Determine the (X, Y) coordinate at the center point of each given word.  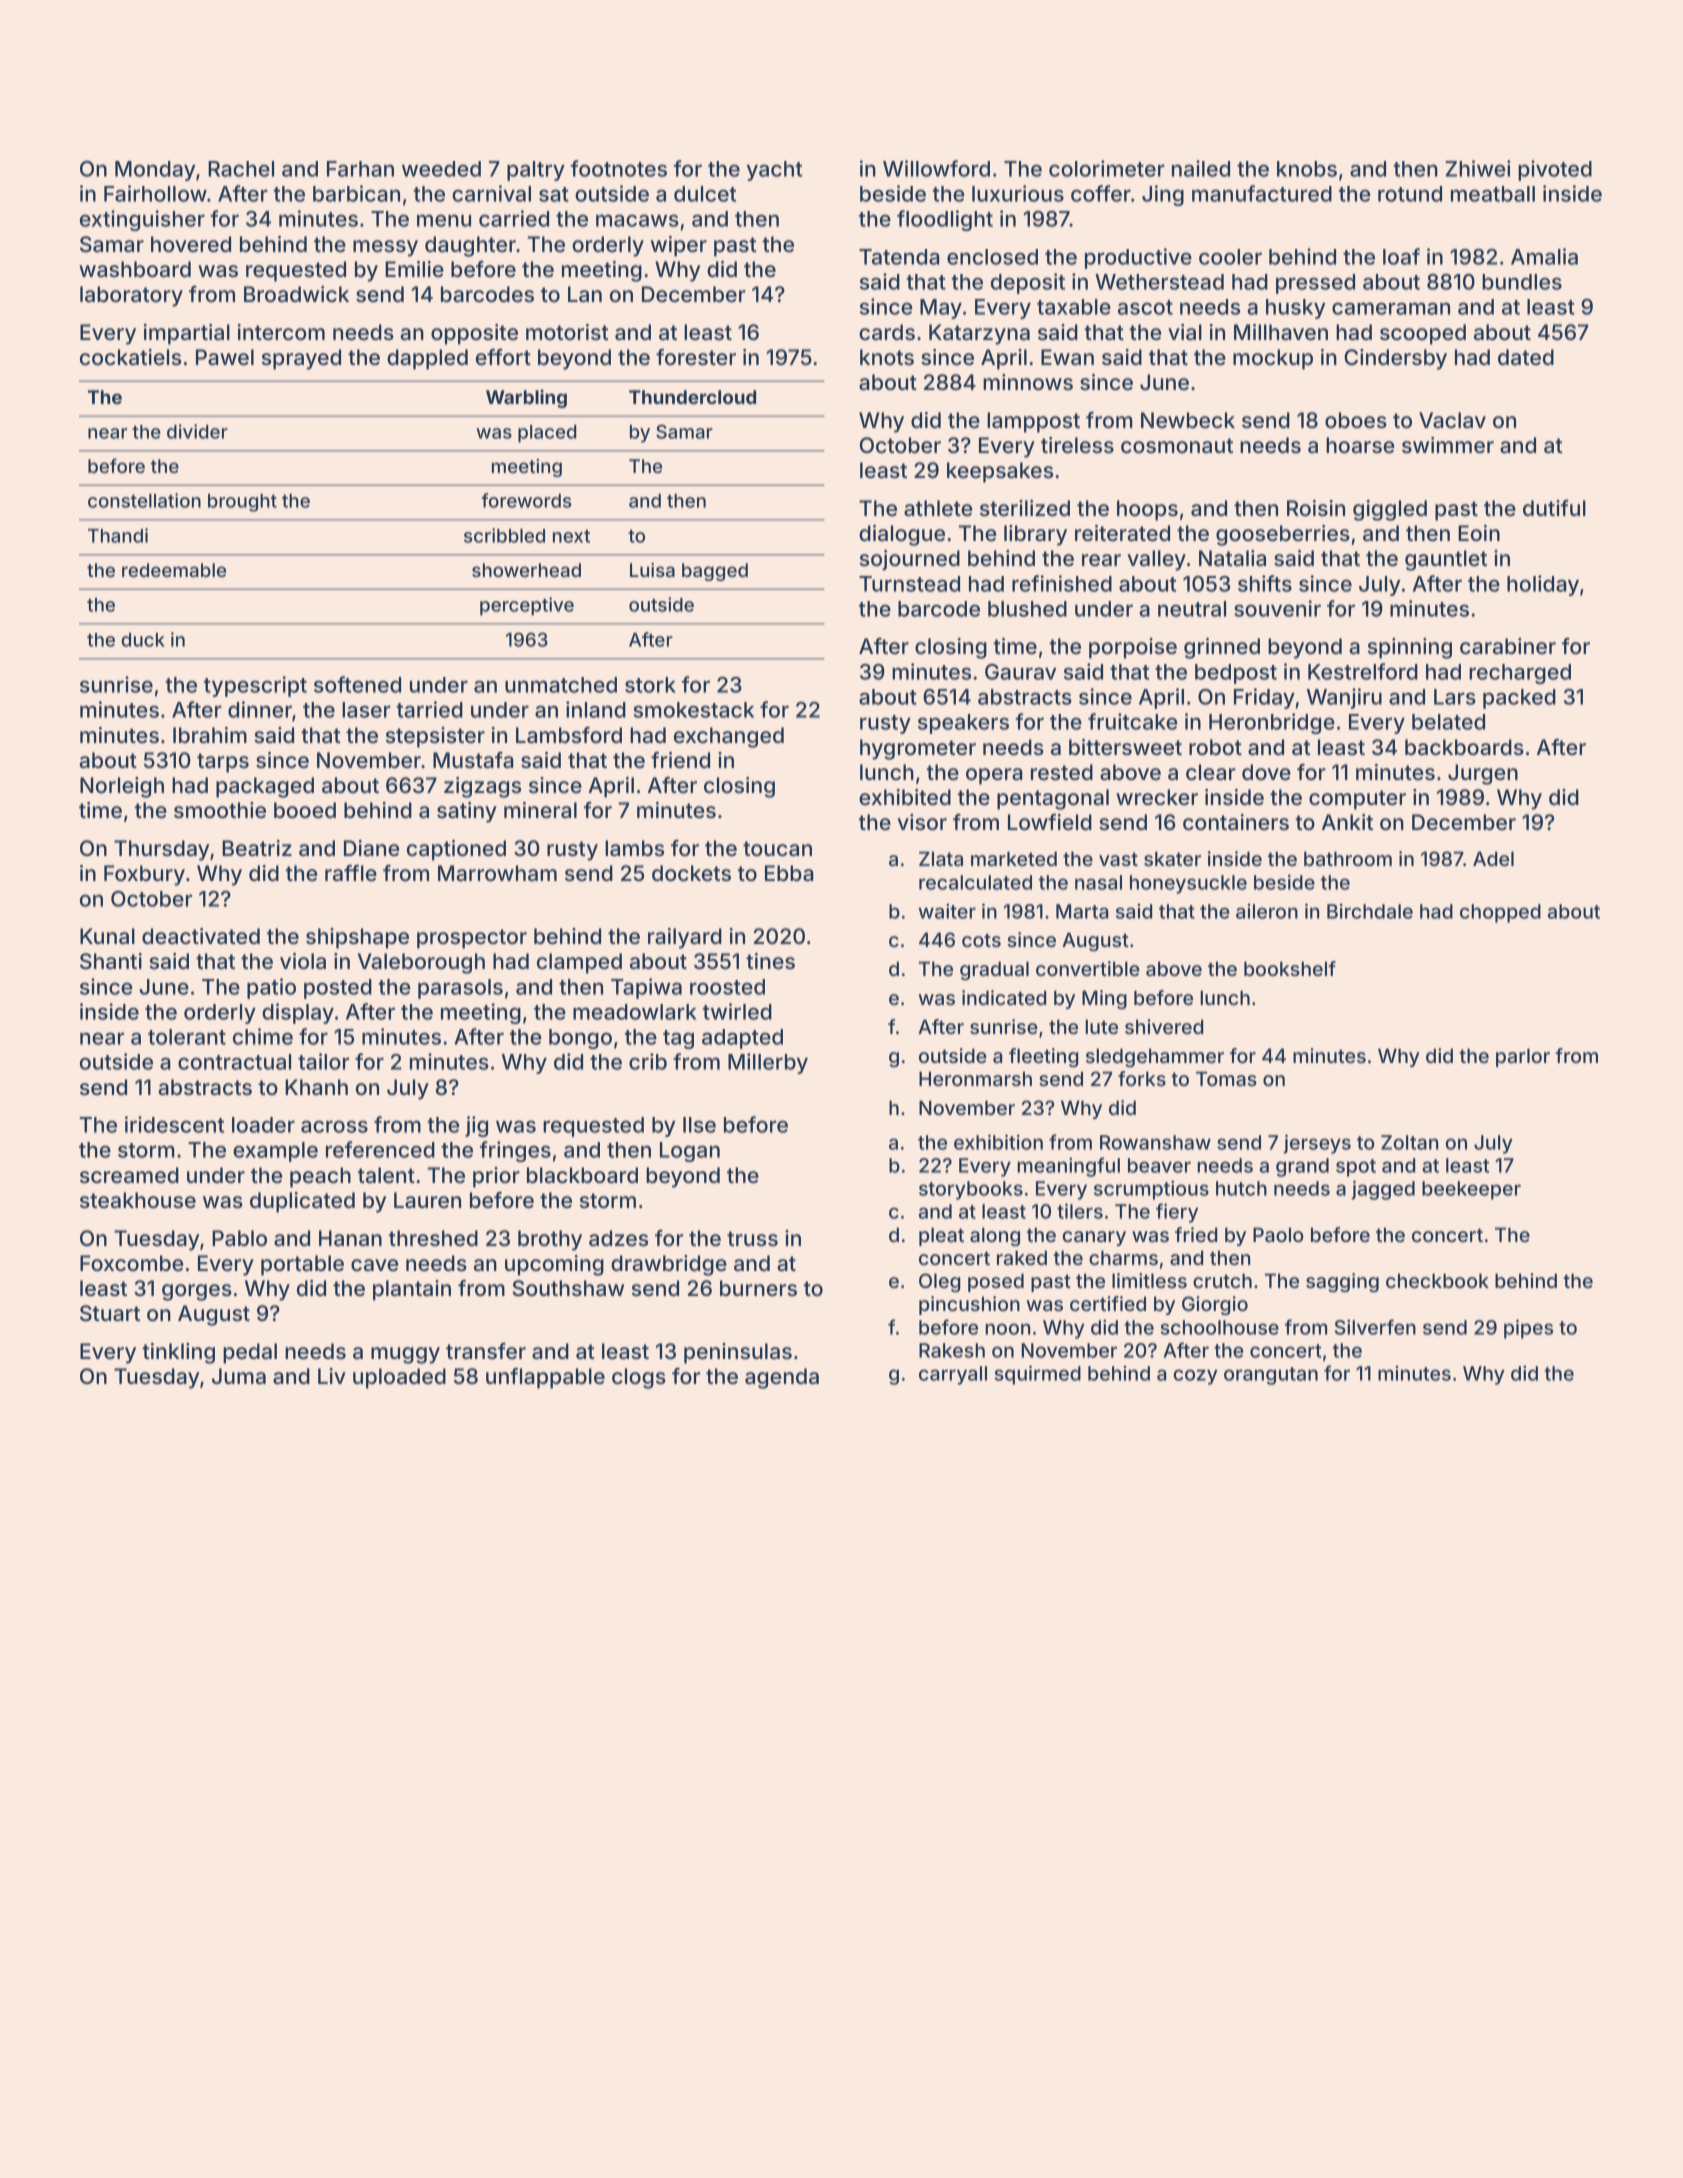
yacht (774, 171)
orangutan (1271, 1376)
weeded (441, 169)
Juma (239, 1376)
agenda (782, 1378)
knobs (1307, 169)
